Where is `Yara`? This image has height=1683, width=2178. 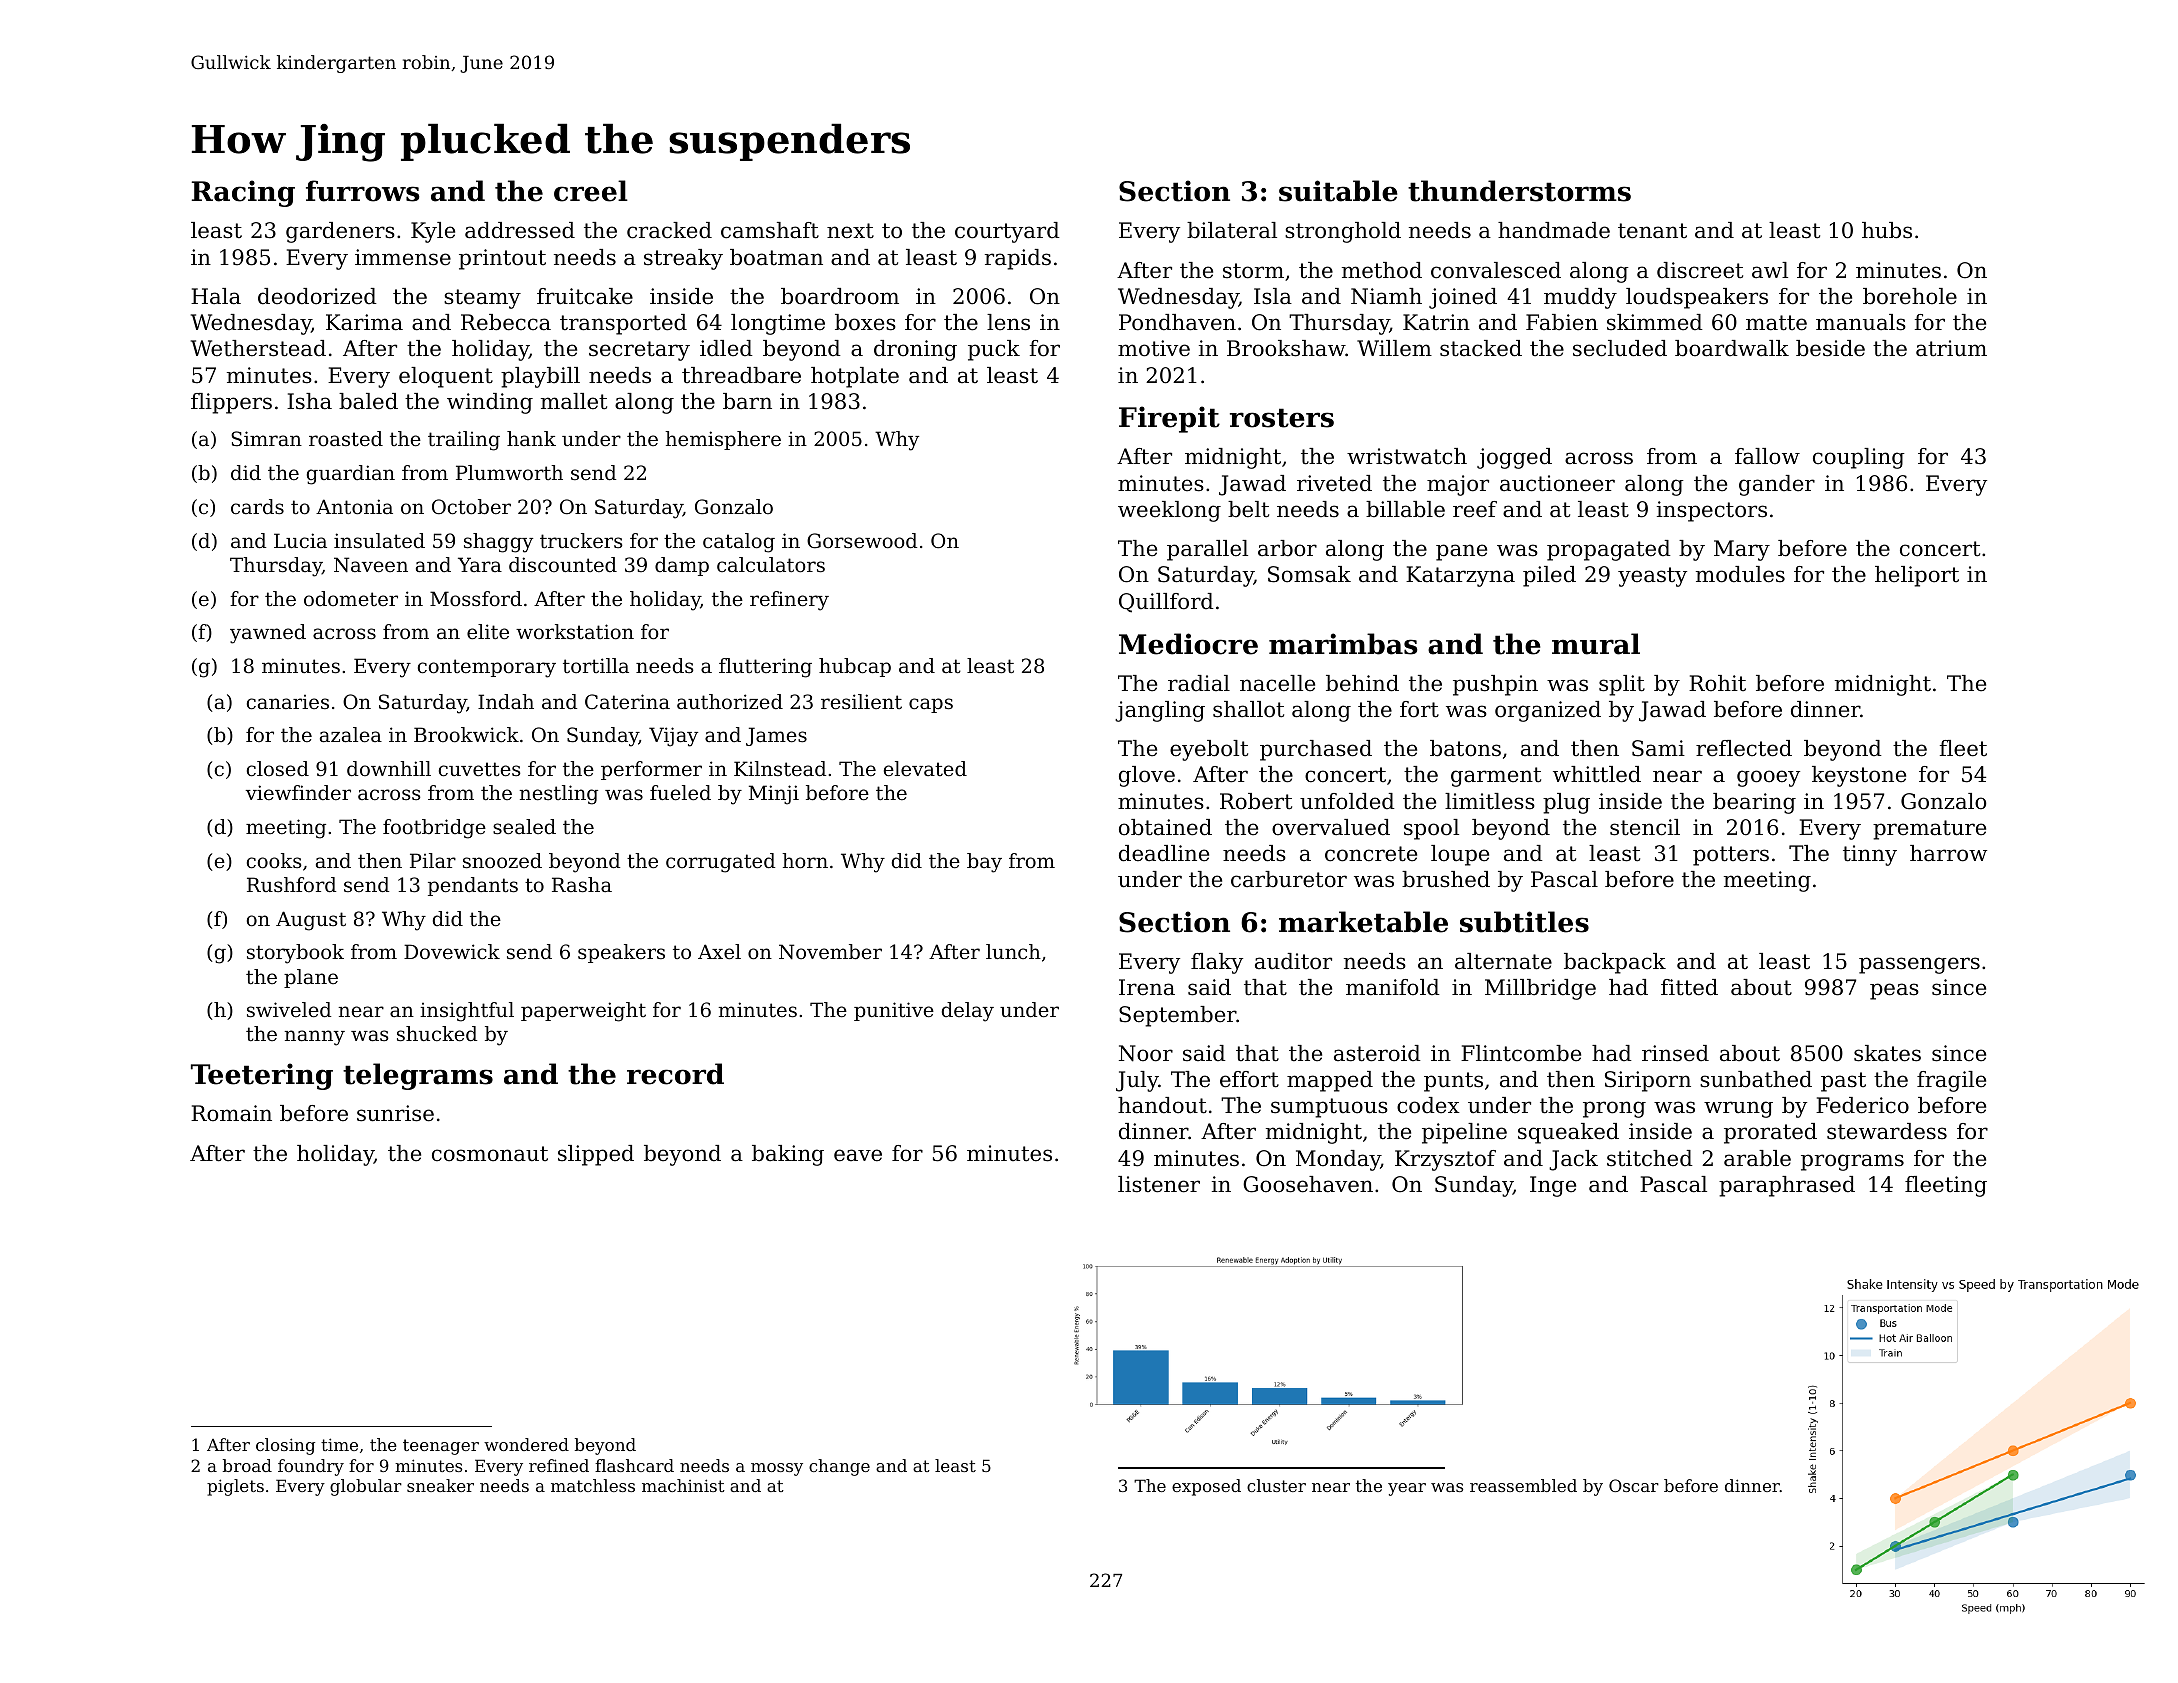
Yara is located at coordinates (480, 564).
